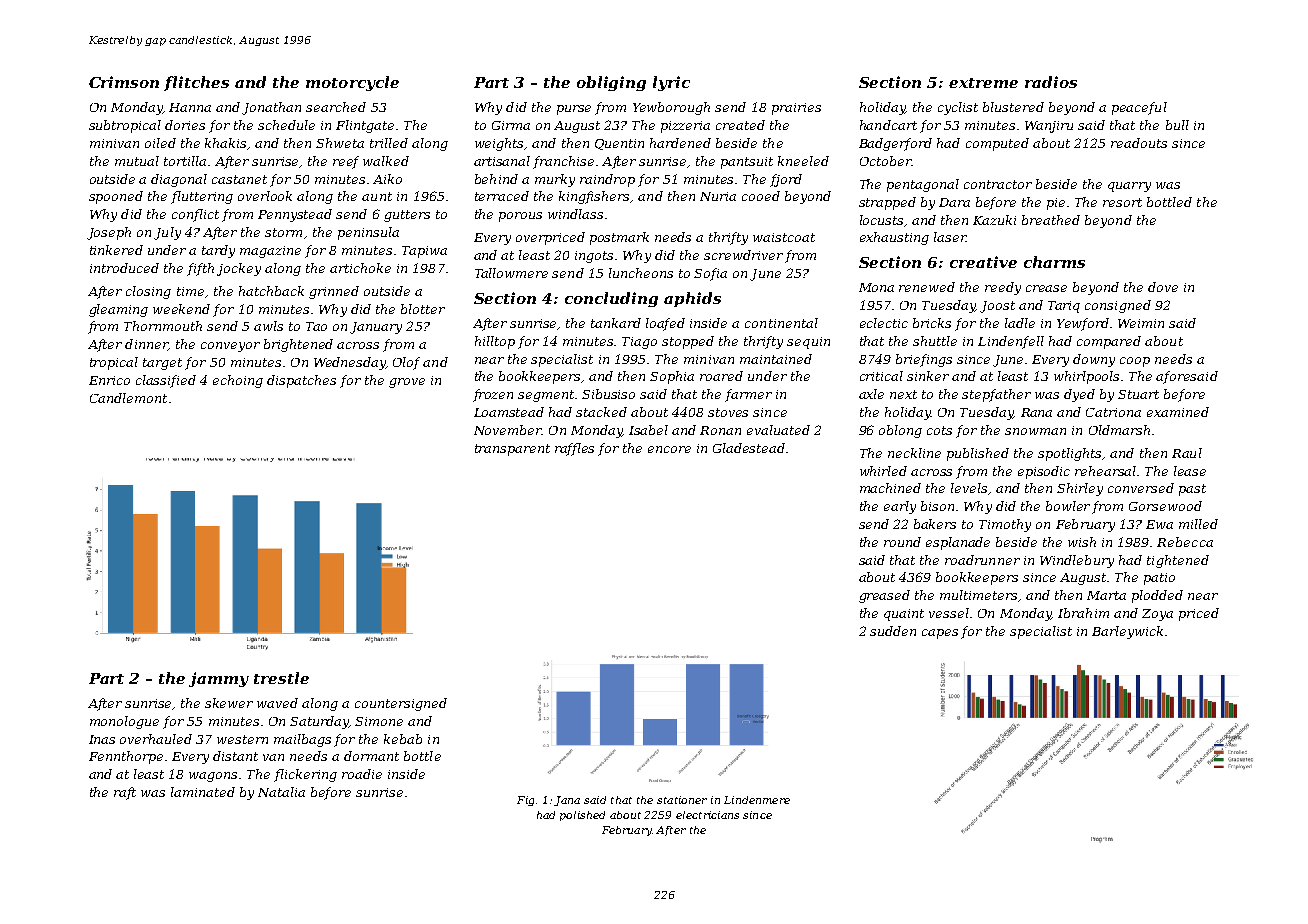  Describe the element at coordinates (407, 383) in the screenshot. I see `grove` at that location.
